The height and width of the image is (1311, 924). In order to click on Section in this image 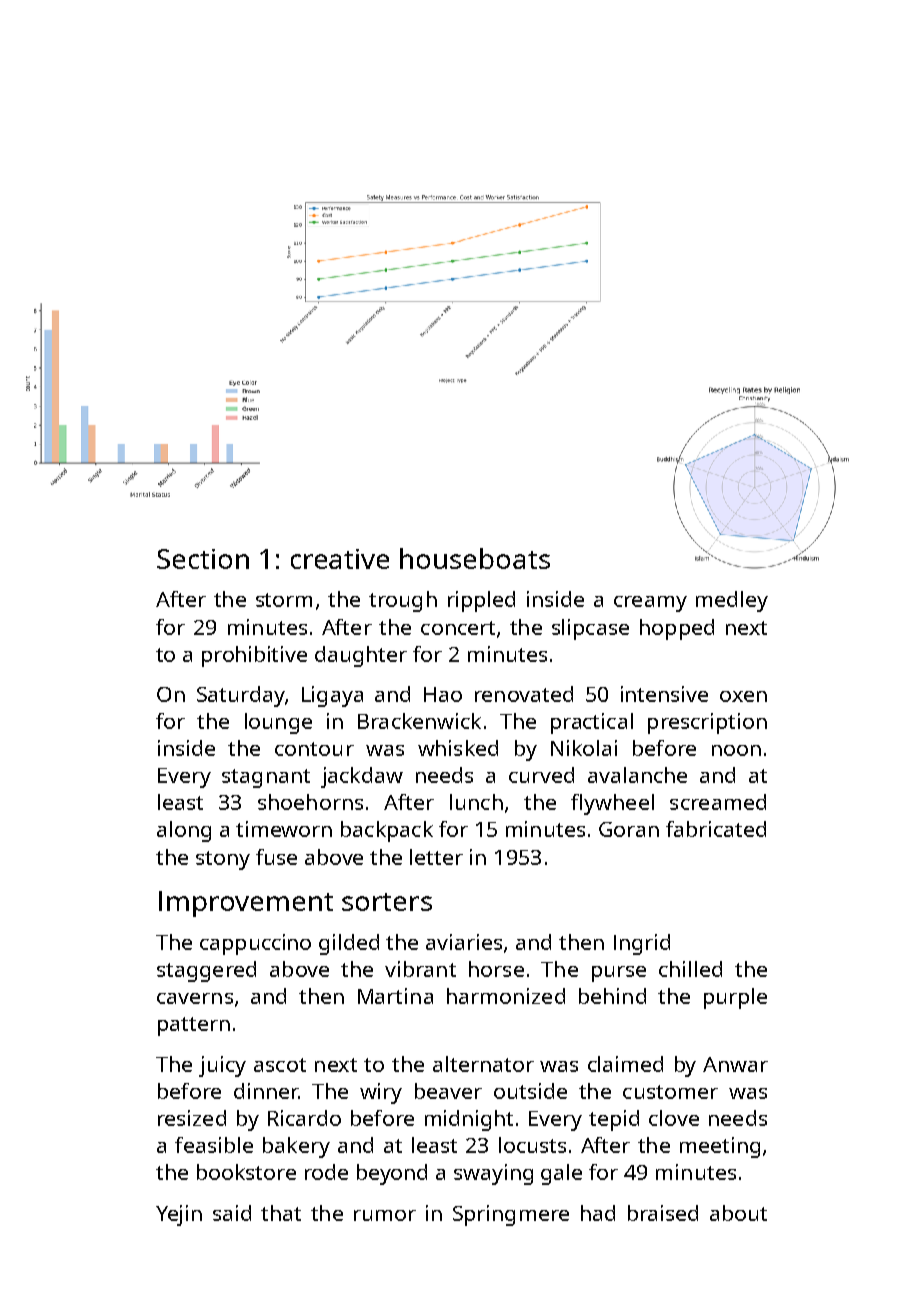, I will do `click(203, 559)`.
